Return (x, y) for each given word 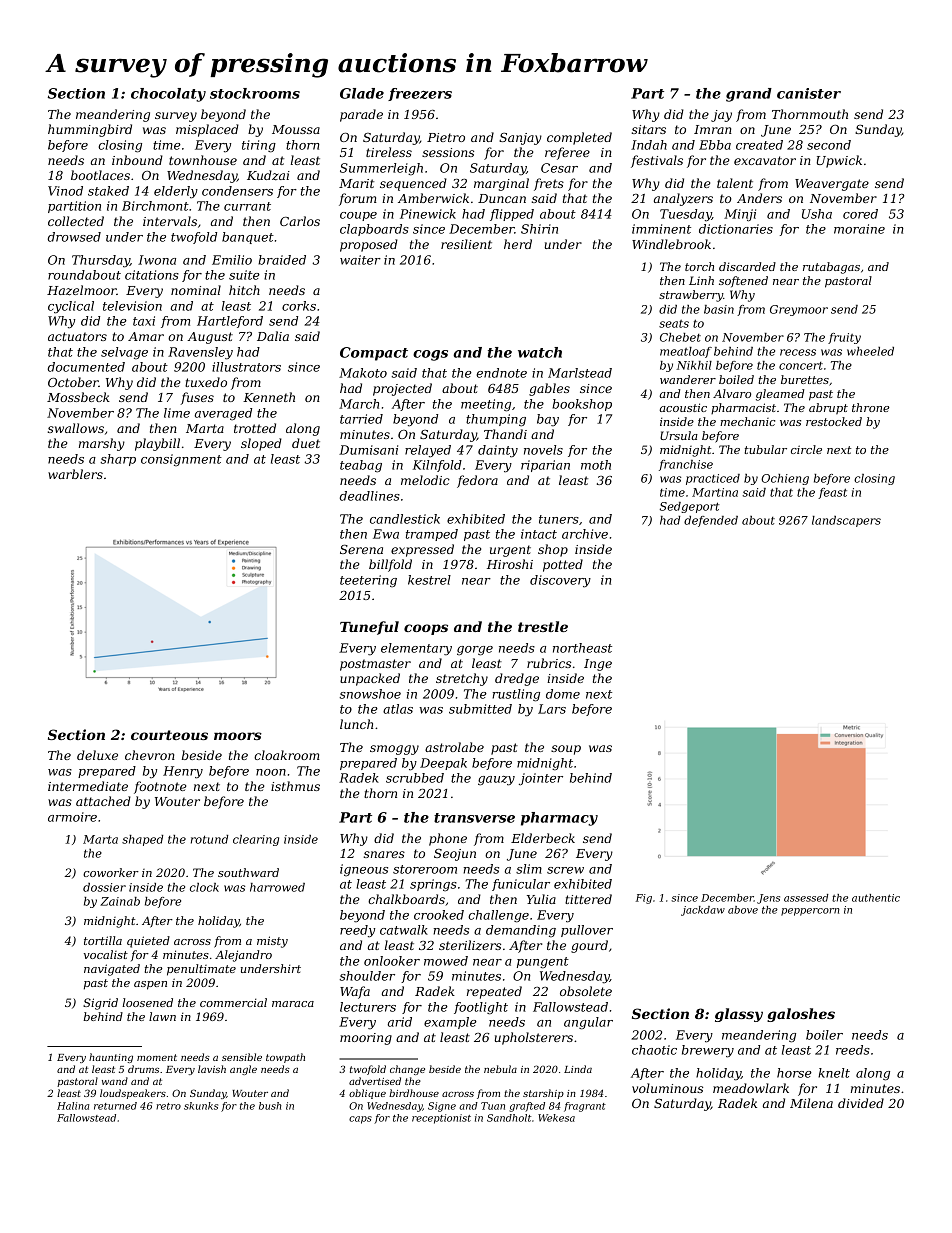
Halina (73, 1106)
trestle (543, 626)
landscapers (846, 521)
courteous (169, 735)
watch (540, 352)
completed (579, 138)
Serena (361, 549)
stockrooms (255, 93)
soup (566, 750)
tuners (559, 519)
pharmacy (559, 819)
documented (86, 367)
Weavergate (832, 185)
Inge (598, 665)
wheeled (870, 351)
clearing (256, 840)
